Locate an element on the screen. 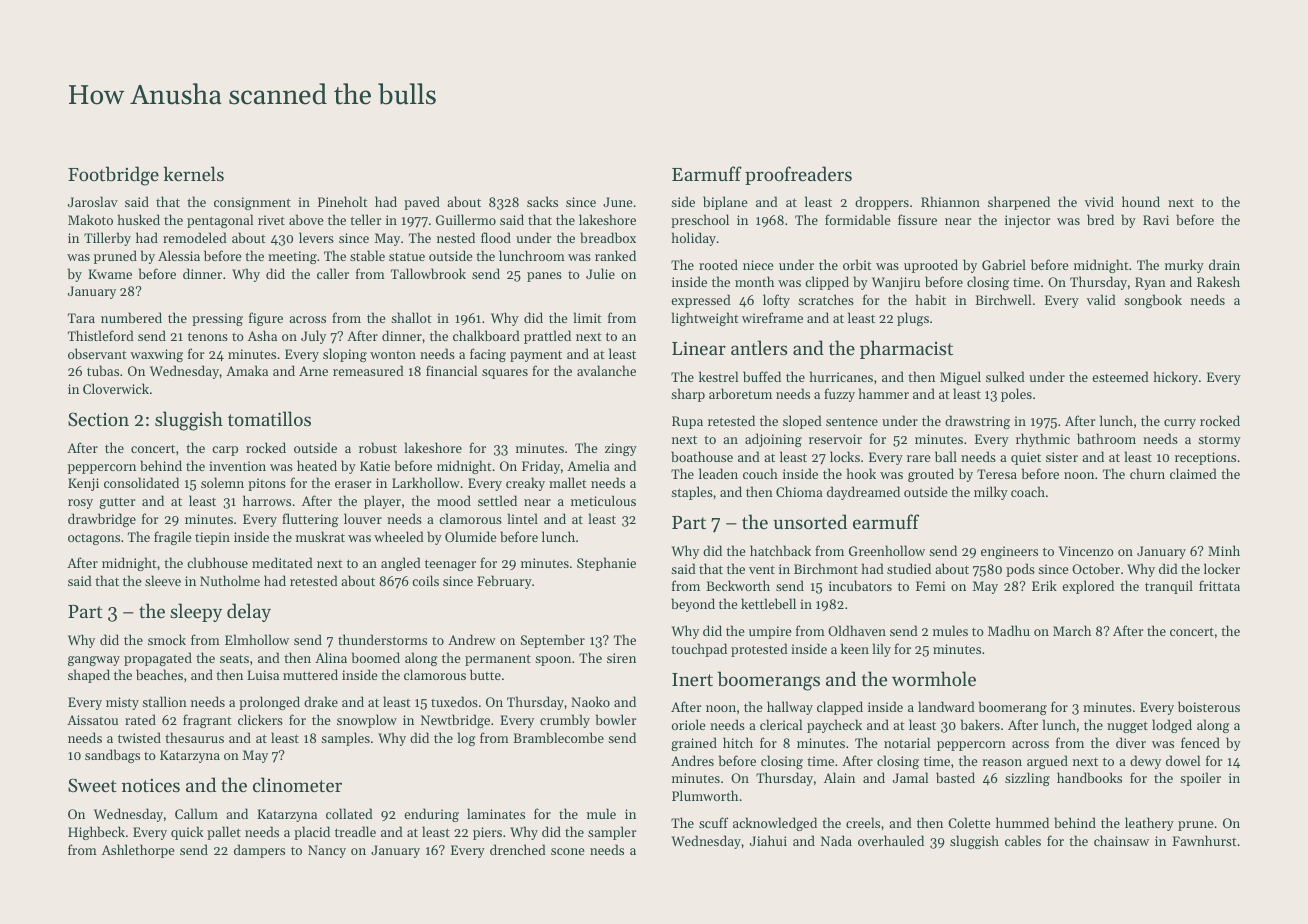 This screenshot has height=924, width=1308. shallot is located at coordinates (411, 317).
